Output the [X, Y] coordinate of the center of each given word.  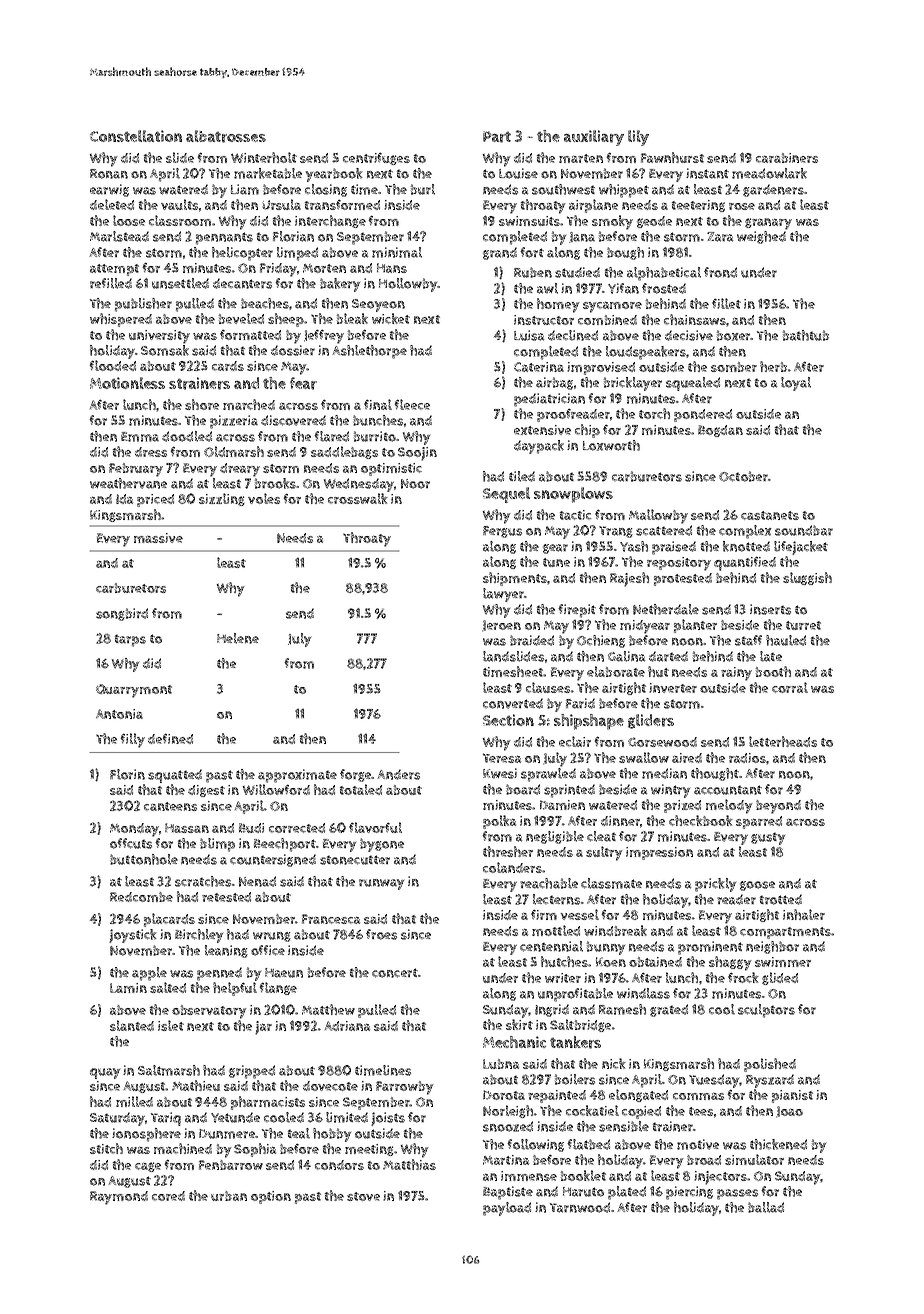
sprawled [548, 775]
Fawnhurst [672, 157]
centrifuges [376, 158]
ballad [766, 1207]
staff [748, 640]
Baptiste [508, 1193]
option [271, 1197]
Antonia [119, 714]
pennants [224, 238]
